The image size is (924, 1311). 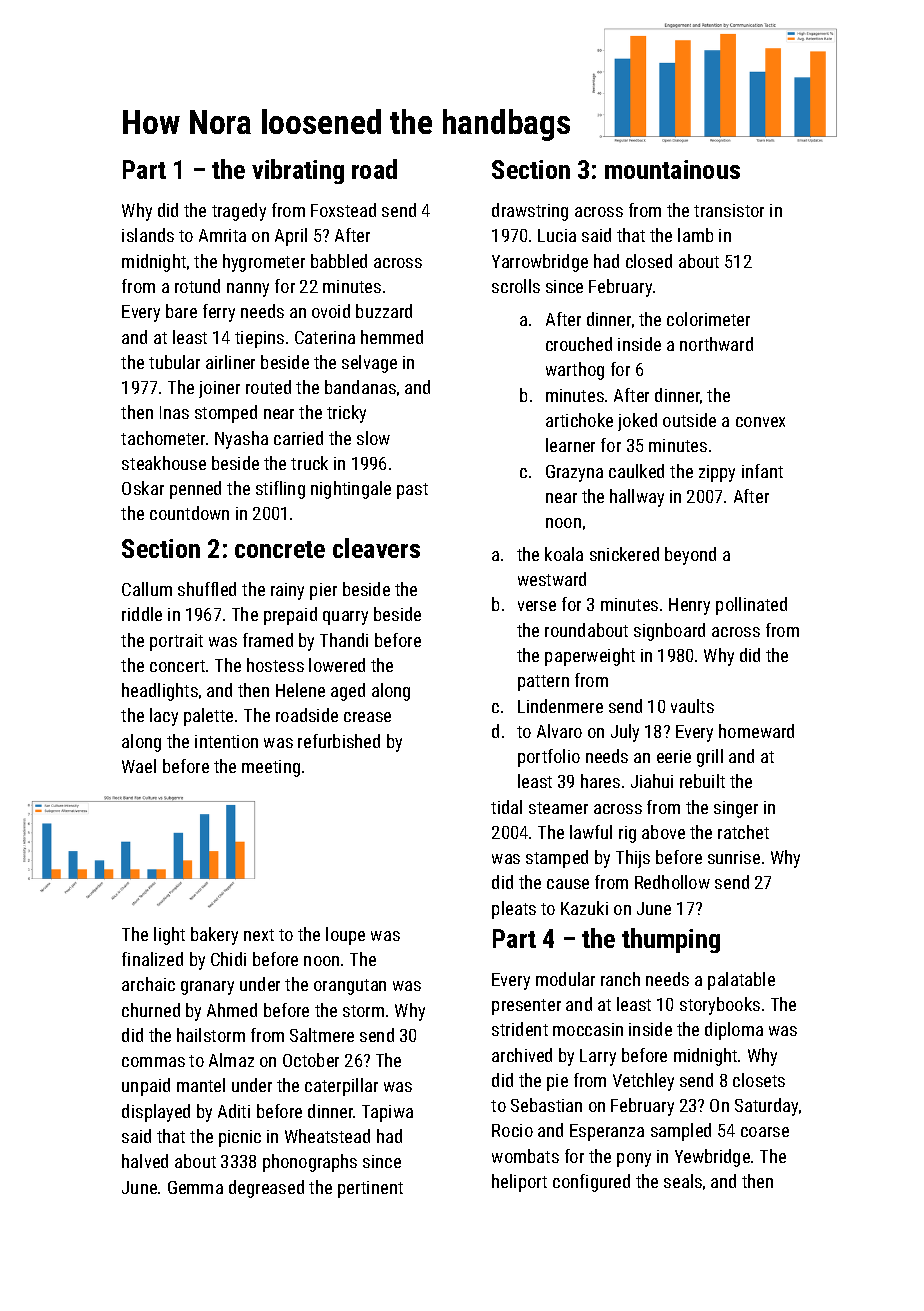 What do you see at coordinates (176, 642) in the screenshot?
I see `portrait` at bounding box center [176, 642].
